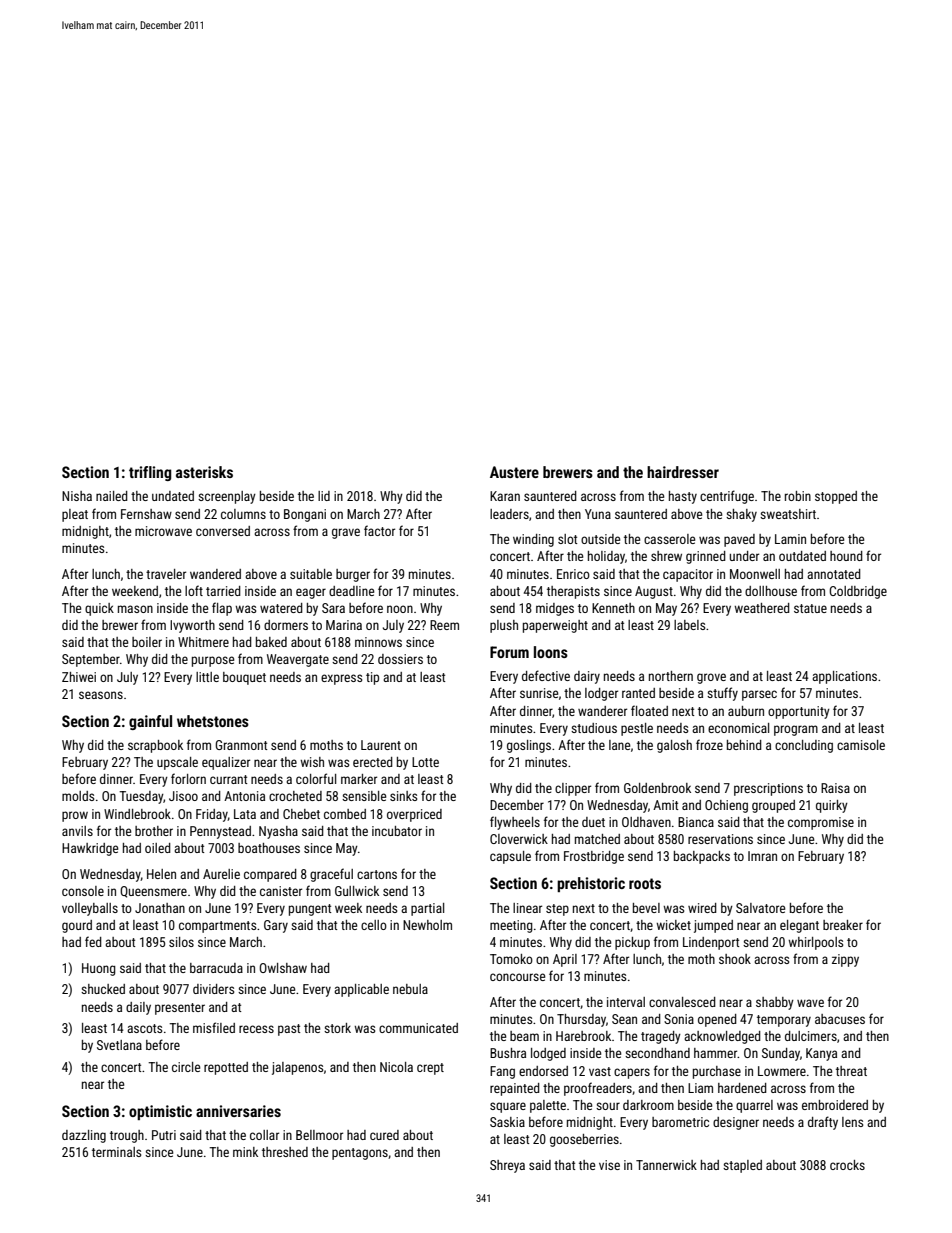 Image resolution: width=952 pixels, height=1233 pixels. Describe the element at coordinates (166, 574) in the image. I see `traveler` at that location.
